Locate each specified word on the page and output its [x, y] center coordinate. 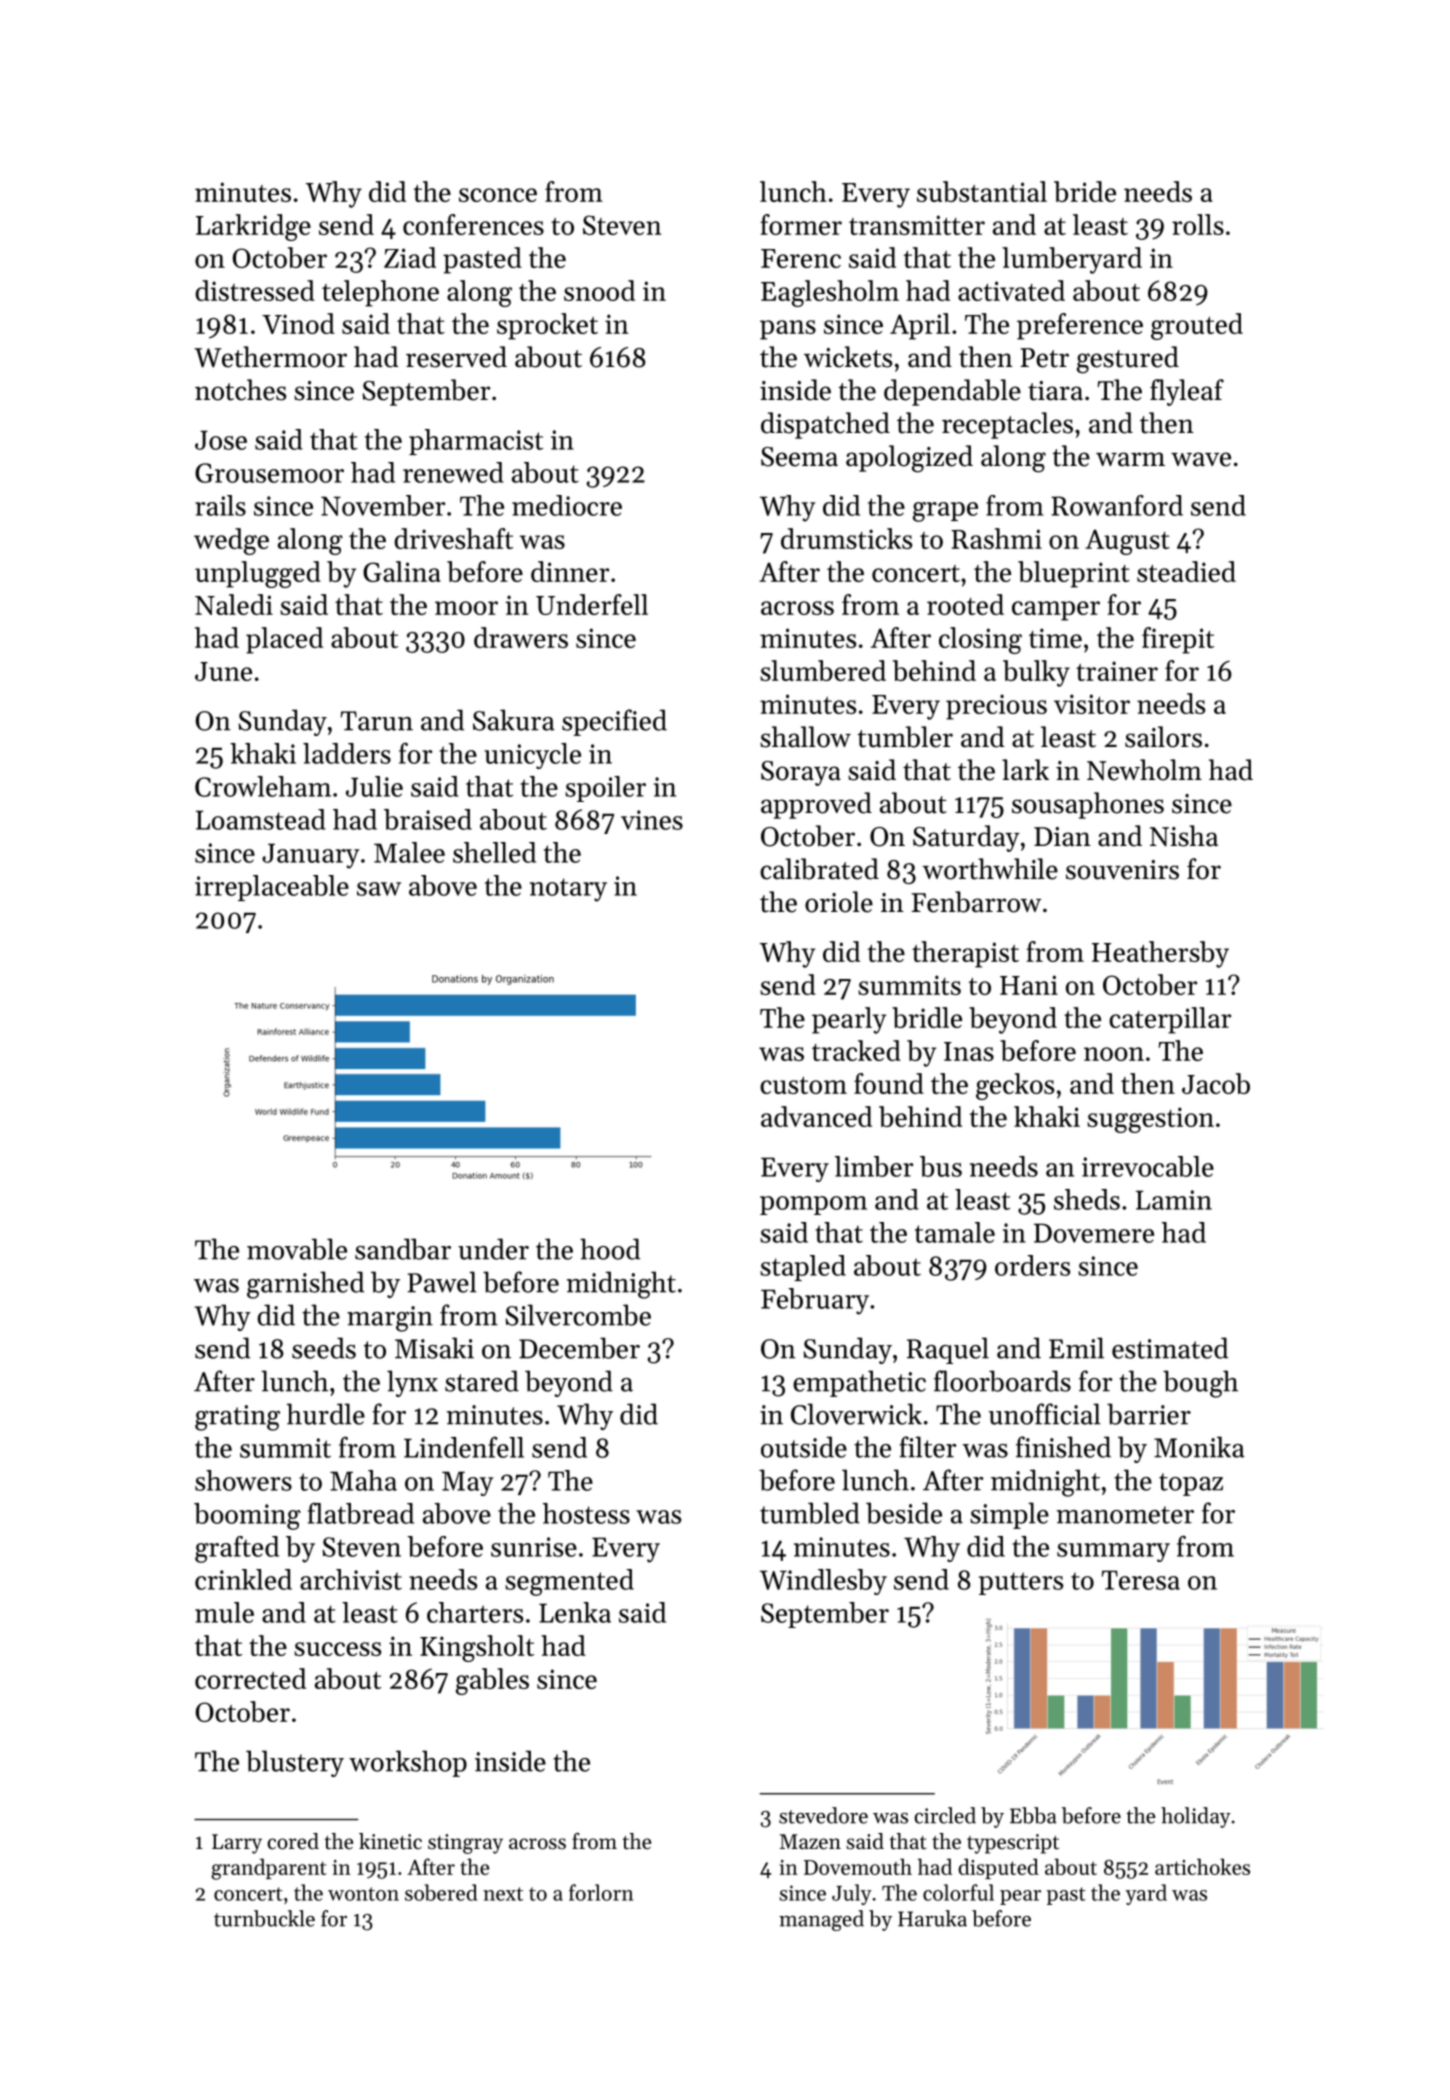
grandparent [269, 1869]
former [801, 224]
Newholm [1144, 770]
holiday [1196, 1817]
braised [428, 819]
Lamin [1174, 1200]
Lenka [575, 1612]
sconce [498, 195]
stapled [803, 1268]
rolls [1198, 224]
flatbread [361, 1513]
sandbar [403, 1249]
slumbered [823, 670]
